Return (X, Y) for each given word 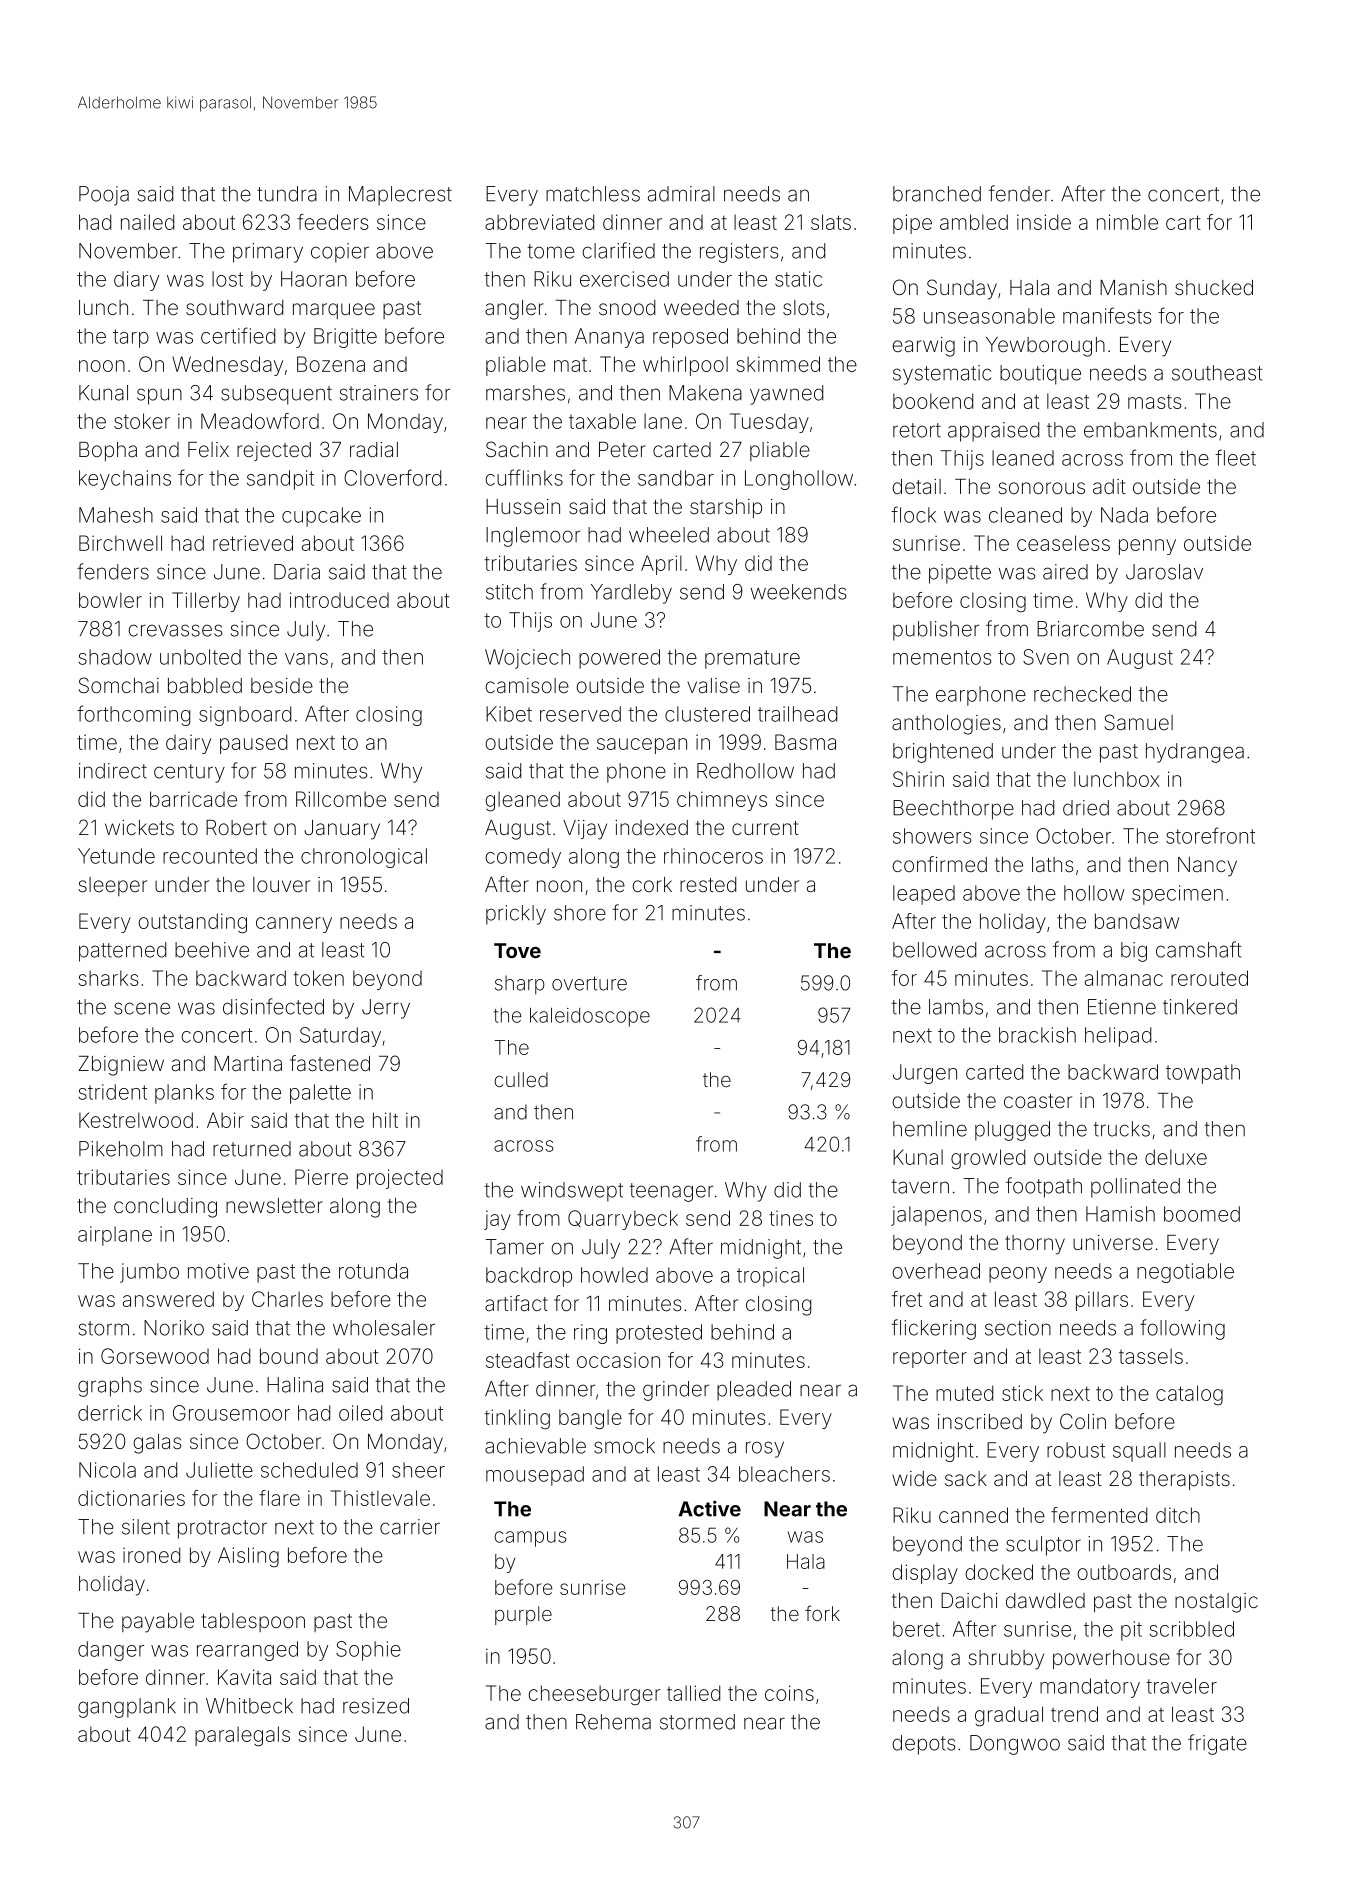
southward (234, 307)
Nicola (107, 1470)
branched (937, 194)
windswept (572, 1192)
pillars (1102, 1301)
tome (551, 251)
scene (142, 1008)
